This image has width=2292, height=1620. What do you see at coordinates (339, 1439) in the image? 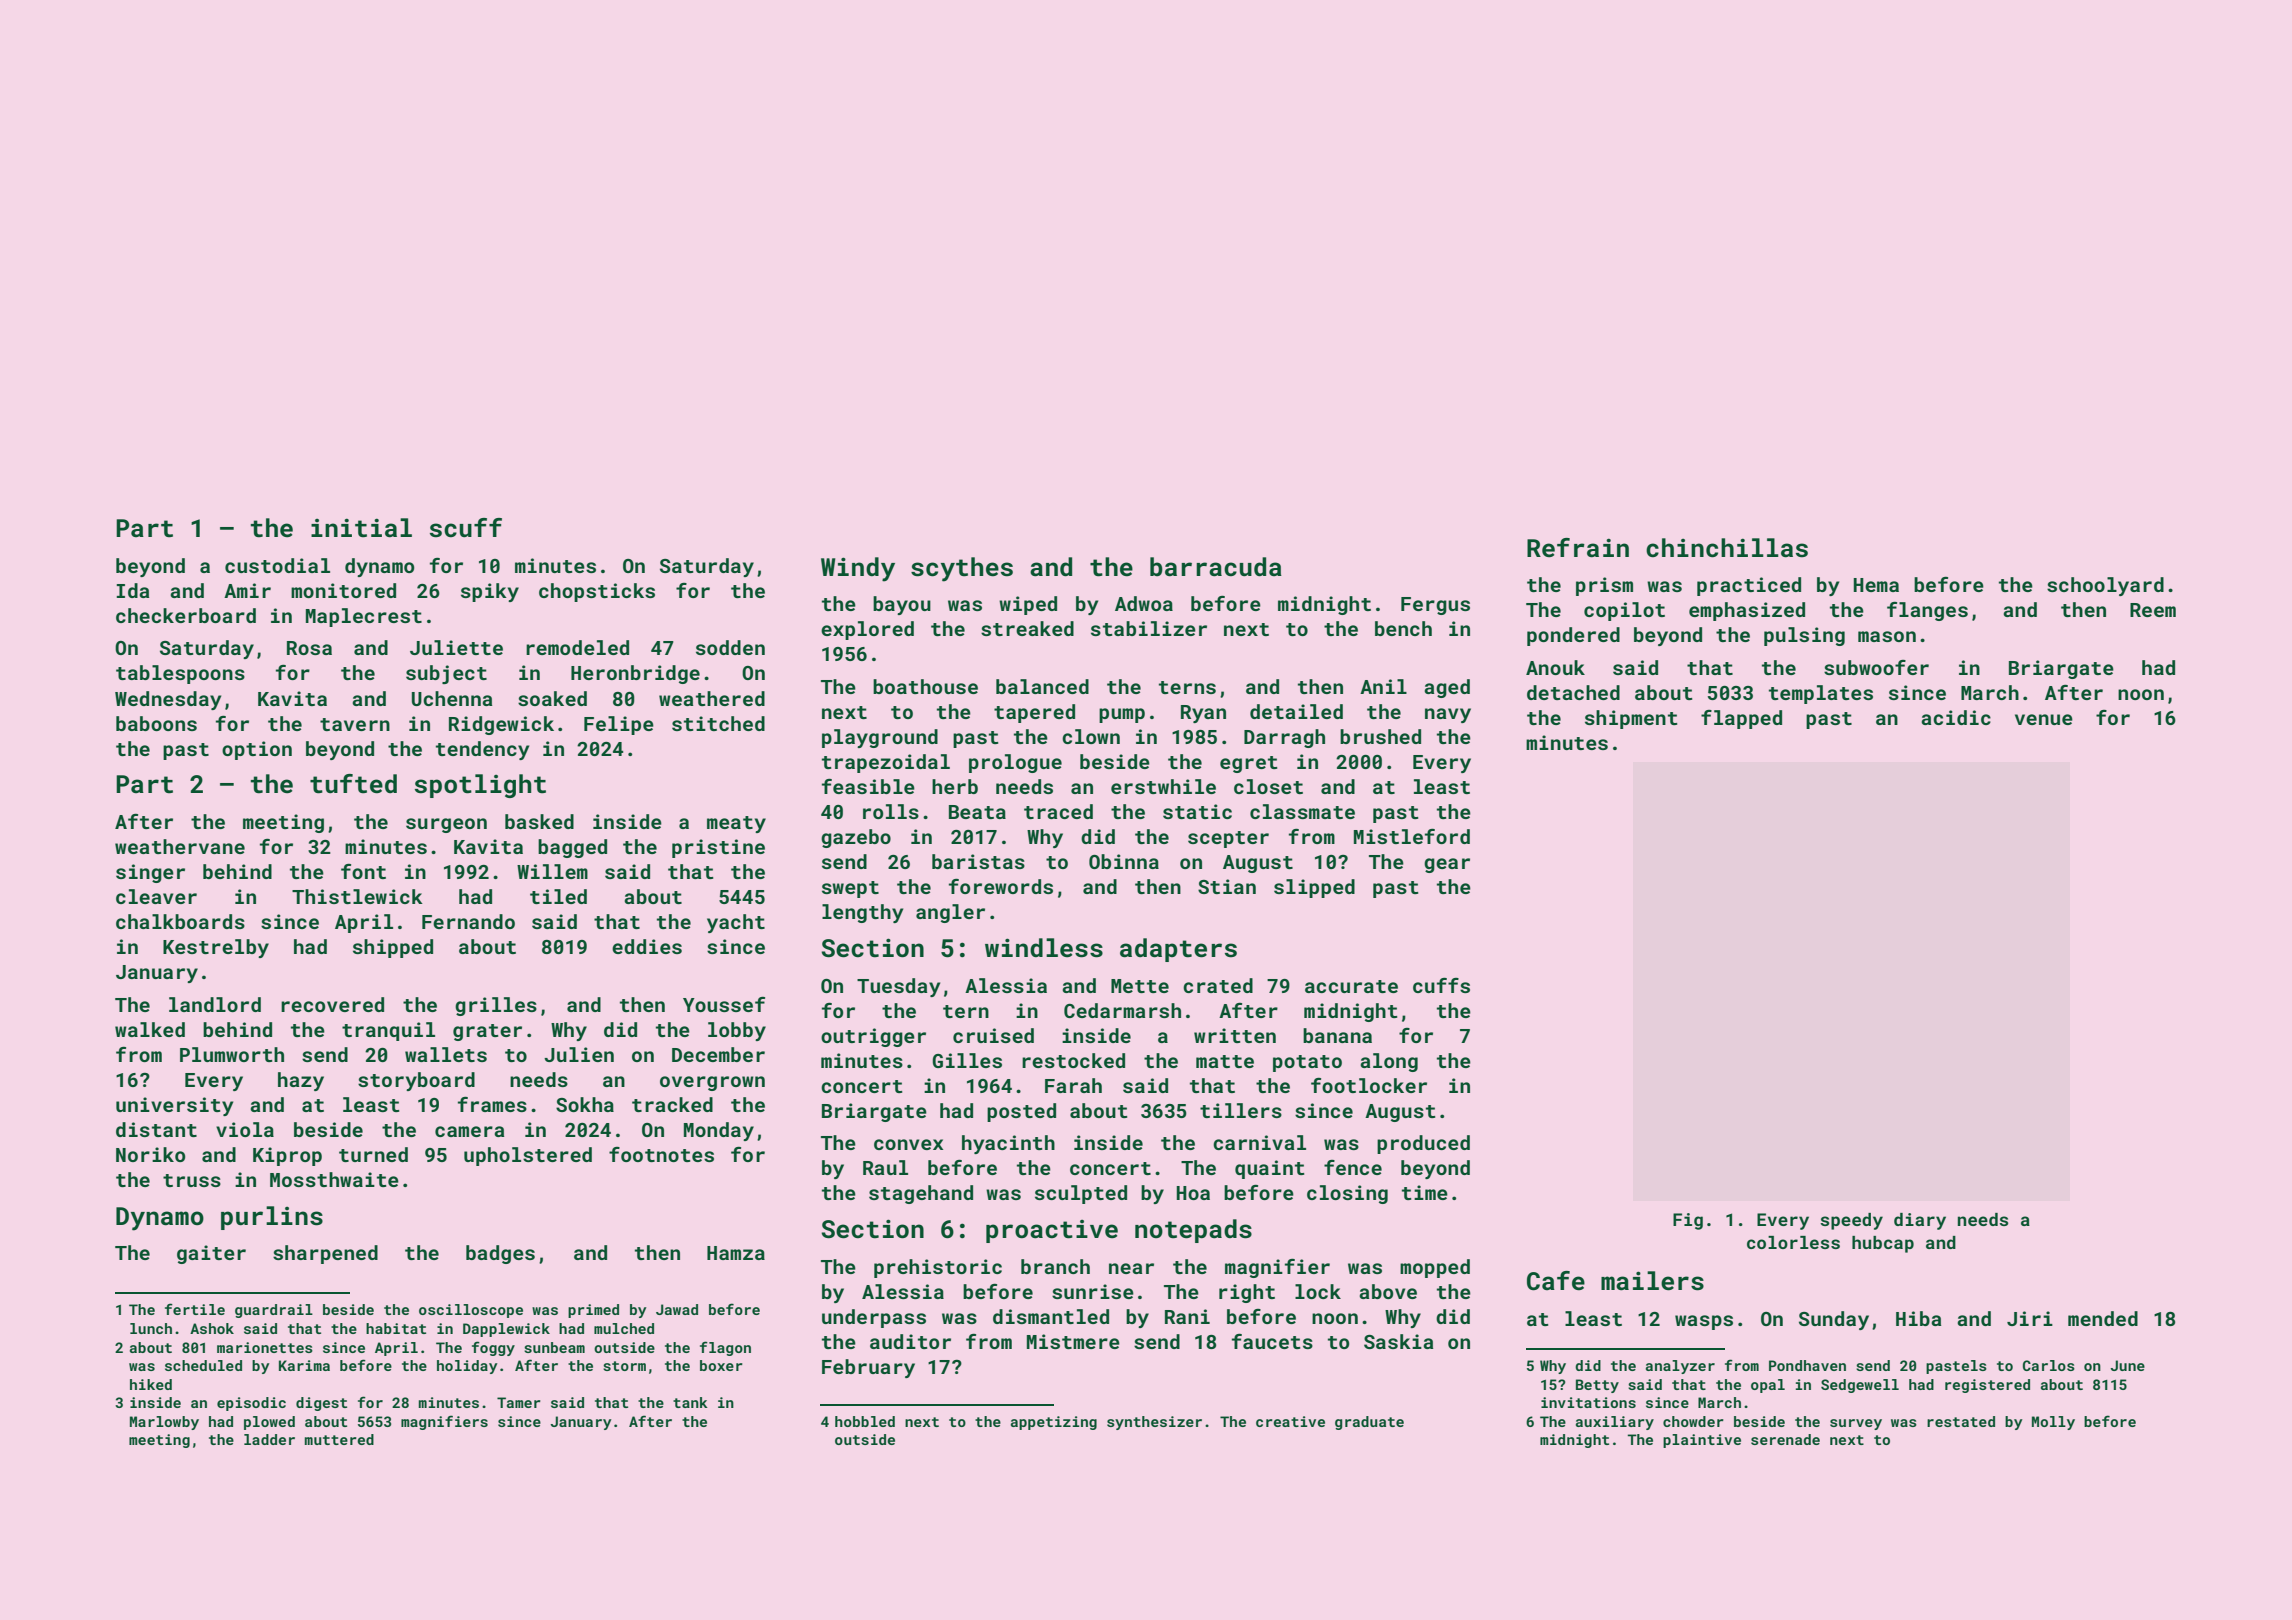
I see `muttered` at bounding box center [339, 1439].
